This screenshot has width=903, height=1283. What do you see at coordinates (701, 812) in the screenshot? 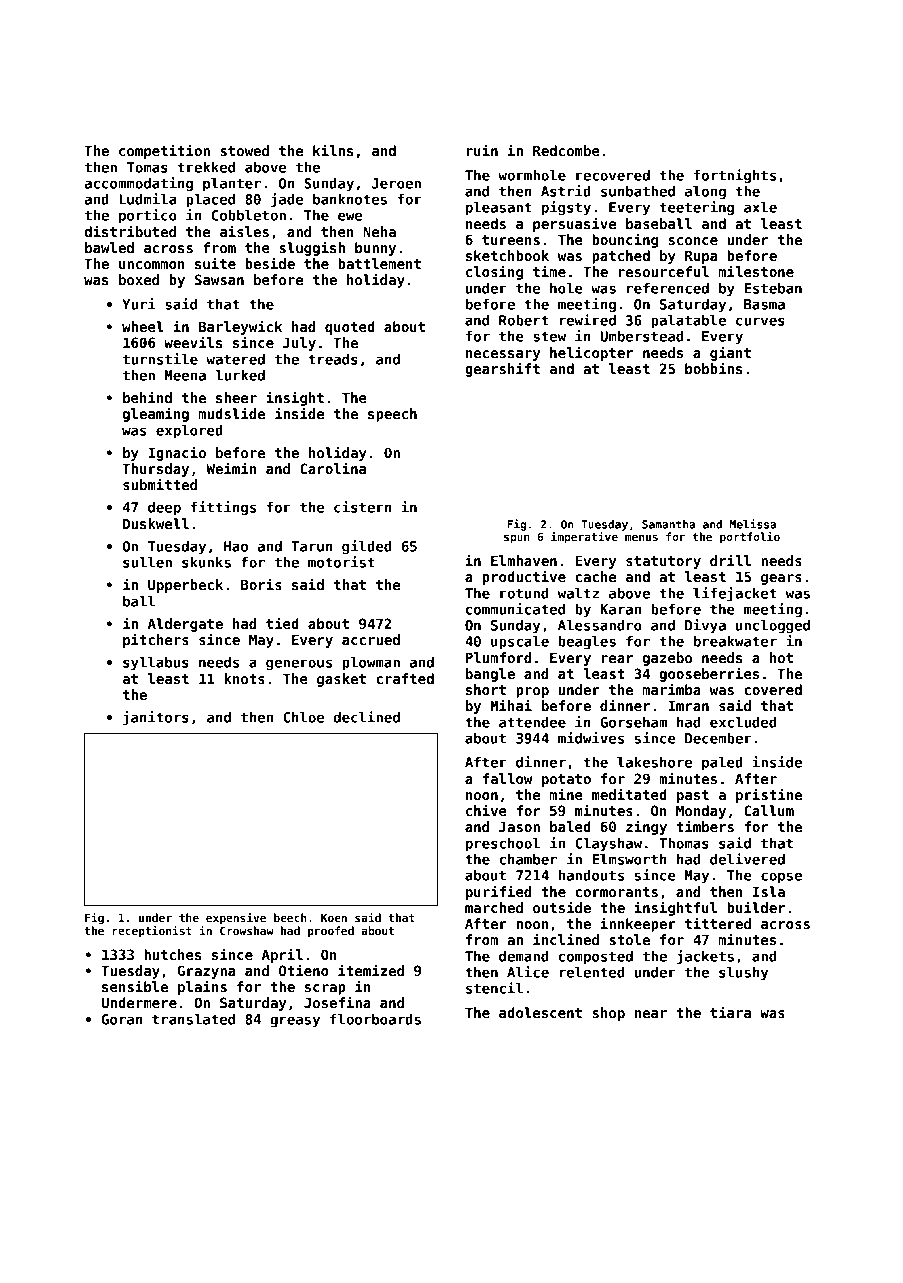
I see `Monday` at bounding box center [701, 812].
